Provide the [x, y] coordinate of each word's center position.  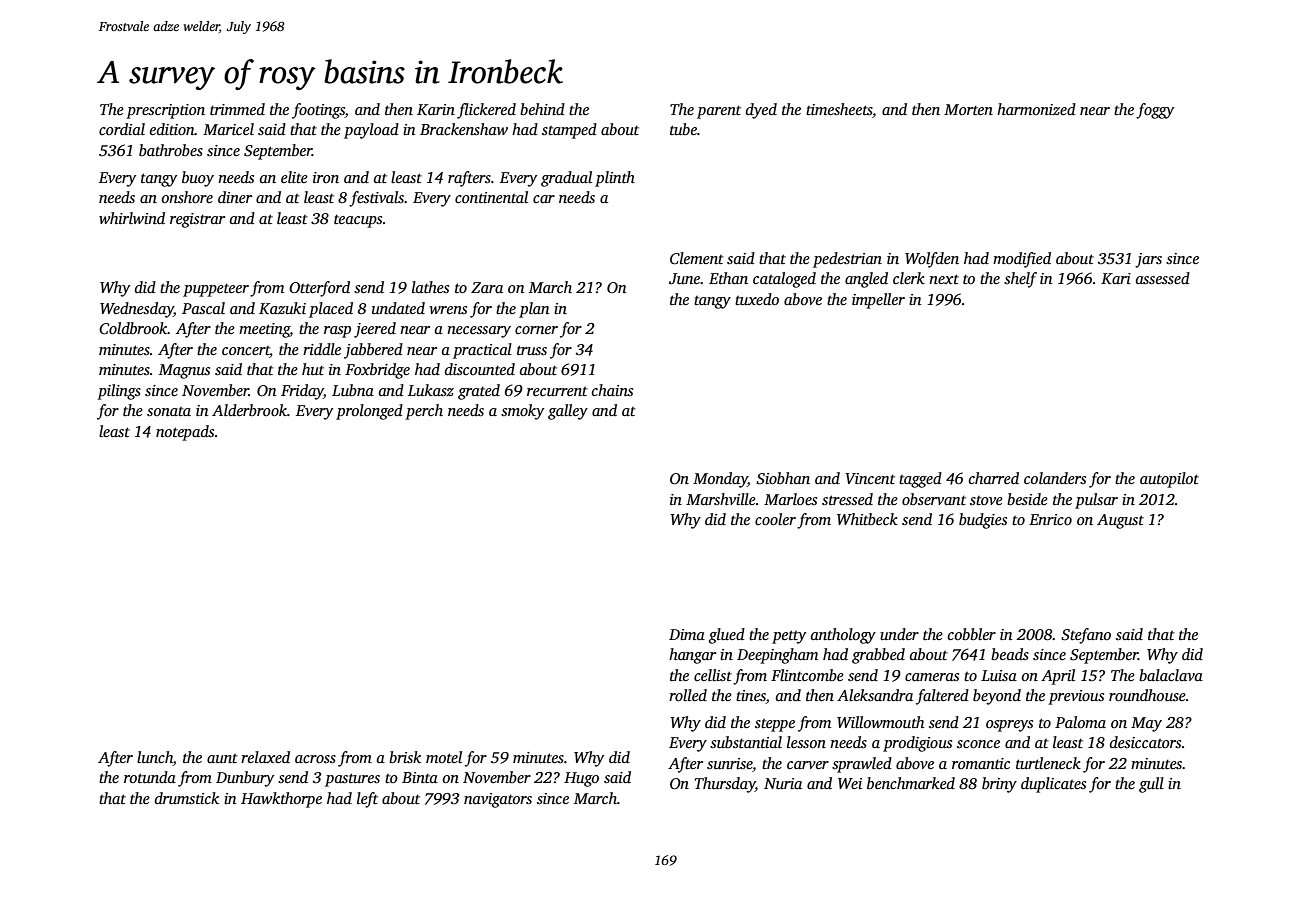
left [367, 800]
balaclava [1171, 675]
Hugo [581, 779]
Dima [687, 634]
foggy [1155, 111]
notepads [185, 433]
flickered [486, 111]
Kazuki [282, 308]
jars [1148, 260]
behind [542, 109]
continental [491, 197]
